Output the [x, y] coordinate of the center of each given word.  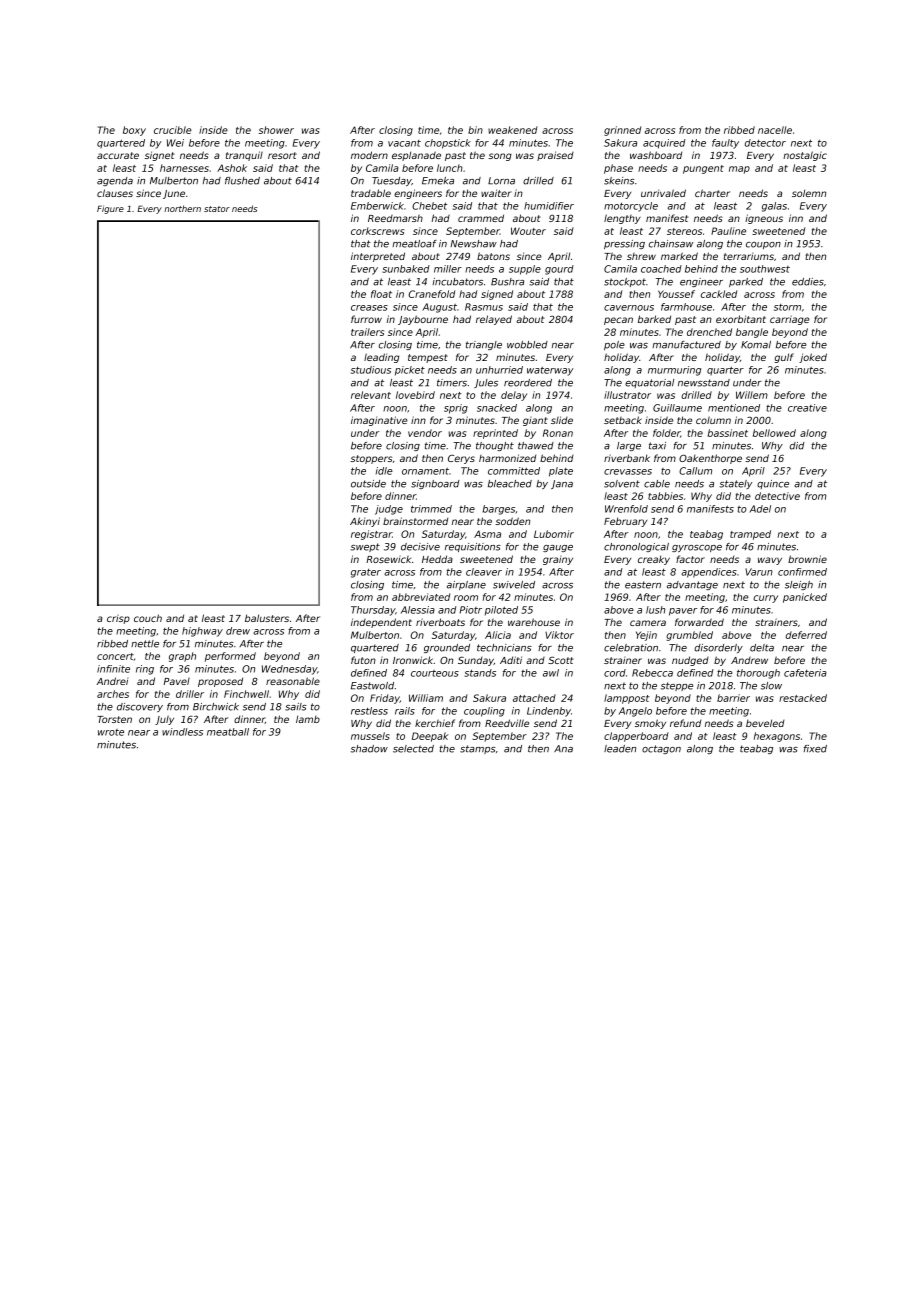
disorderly [718, 648]
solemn [809, 193]
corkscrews [377, 231]
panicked [805, 598]
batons [493, 256]
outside [368, 484]
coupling [484, 712]
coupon [763, 245]
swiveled [514, 585]
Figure [110, 209]
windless [182, 732]
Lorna [501, 181]
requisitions [473, 547]
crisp [118, 619]
